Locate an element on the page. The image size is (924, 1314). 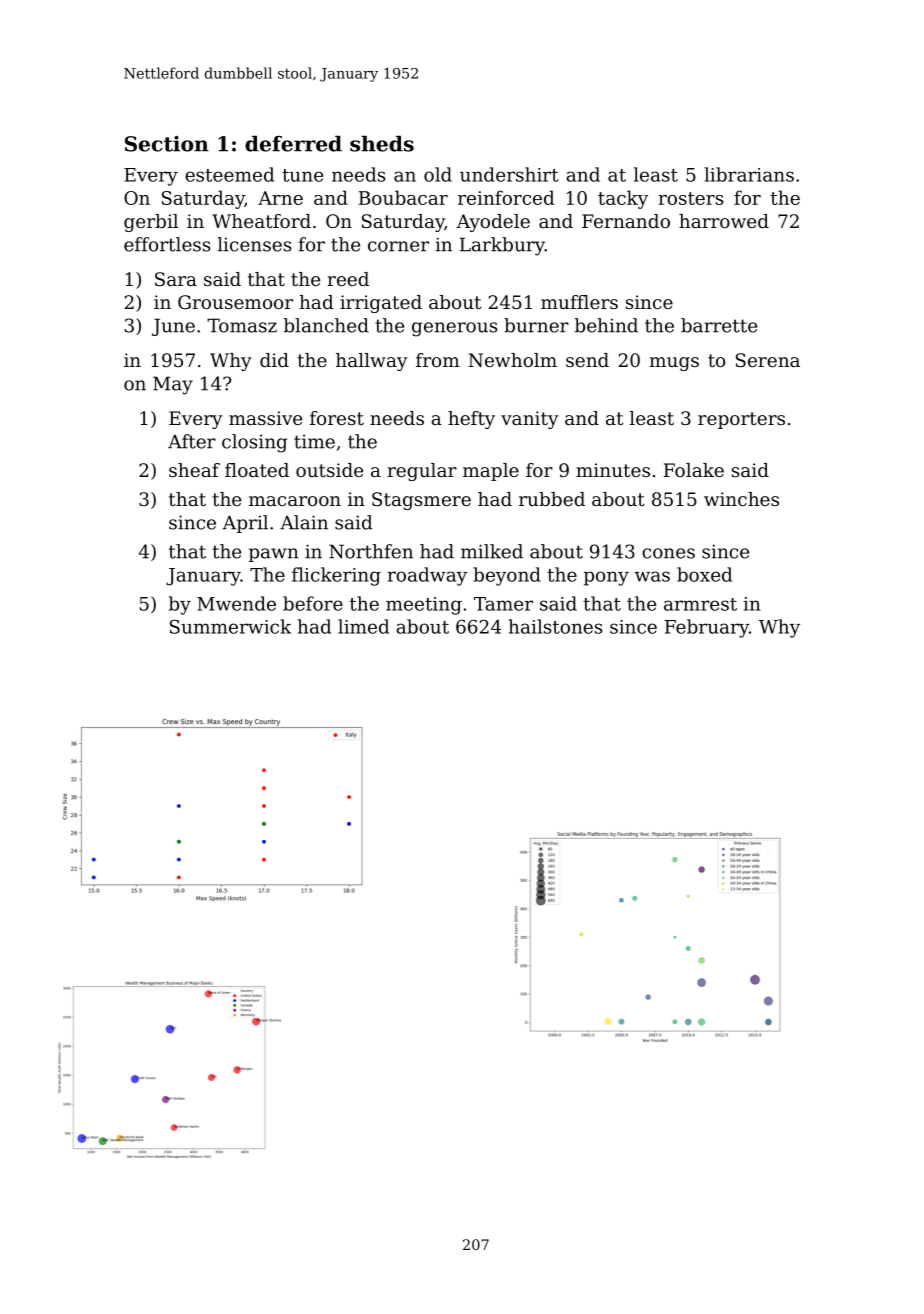
winches is located at coordinates (741, 499).
